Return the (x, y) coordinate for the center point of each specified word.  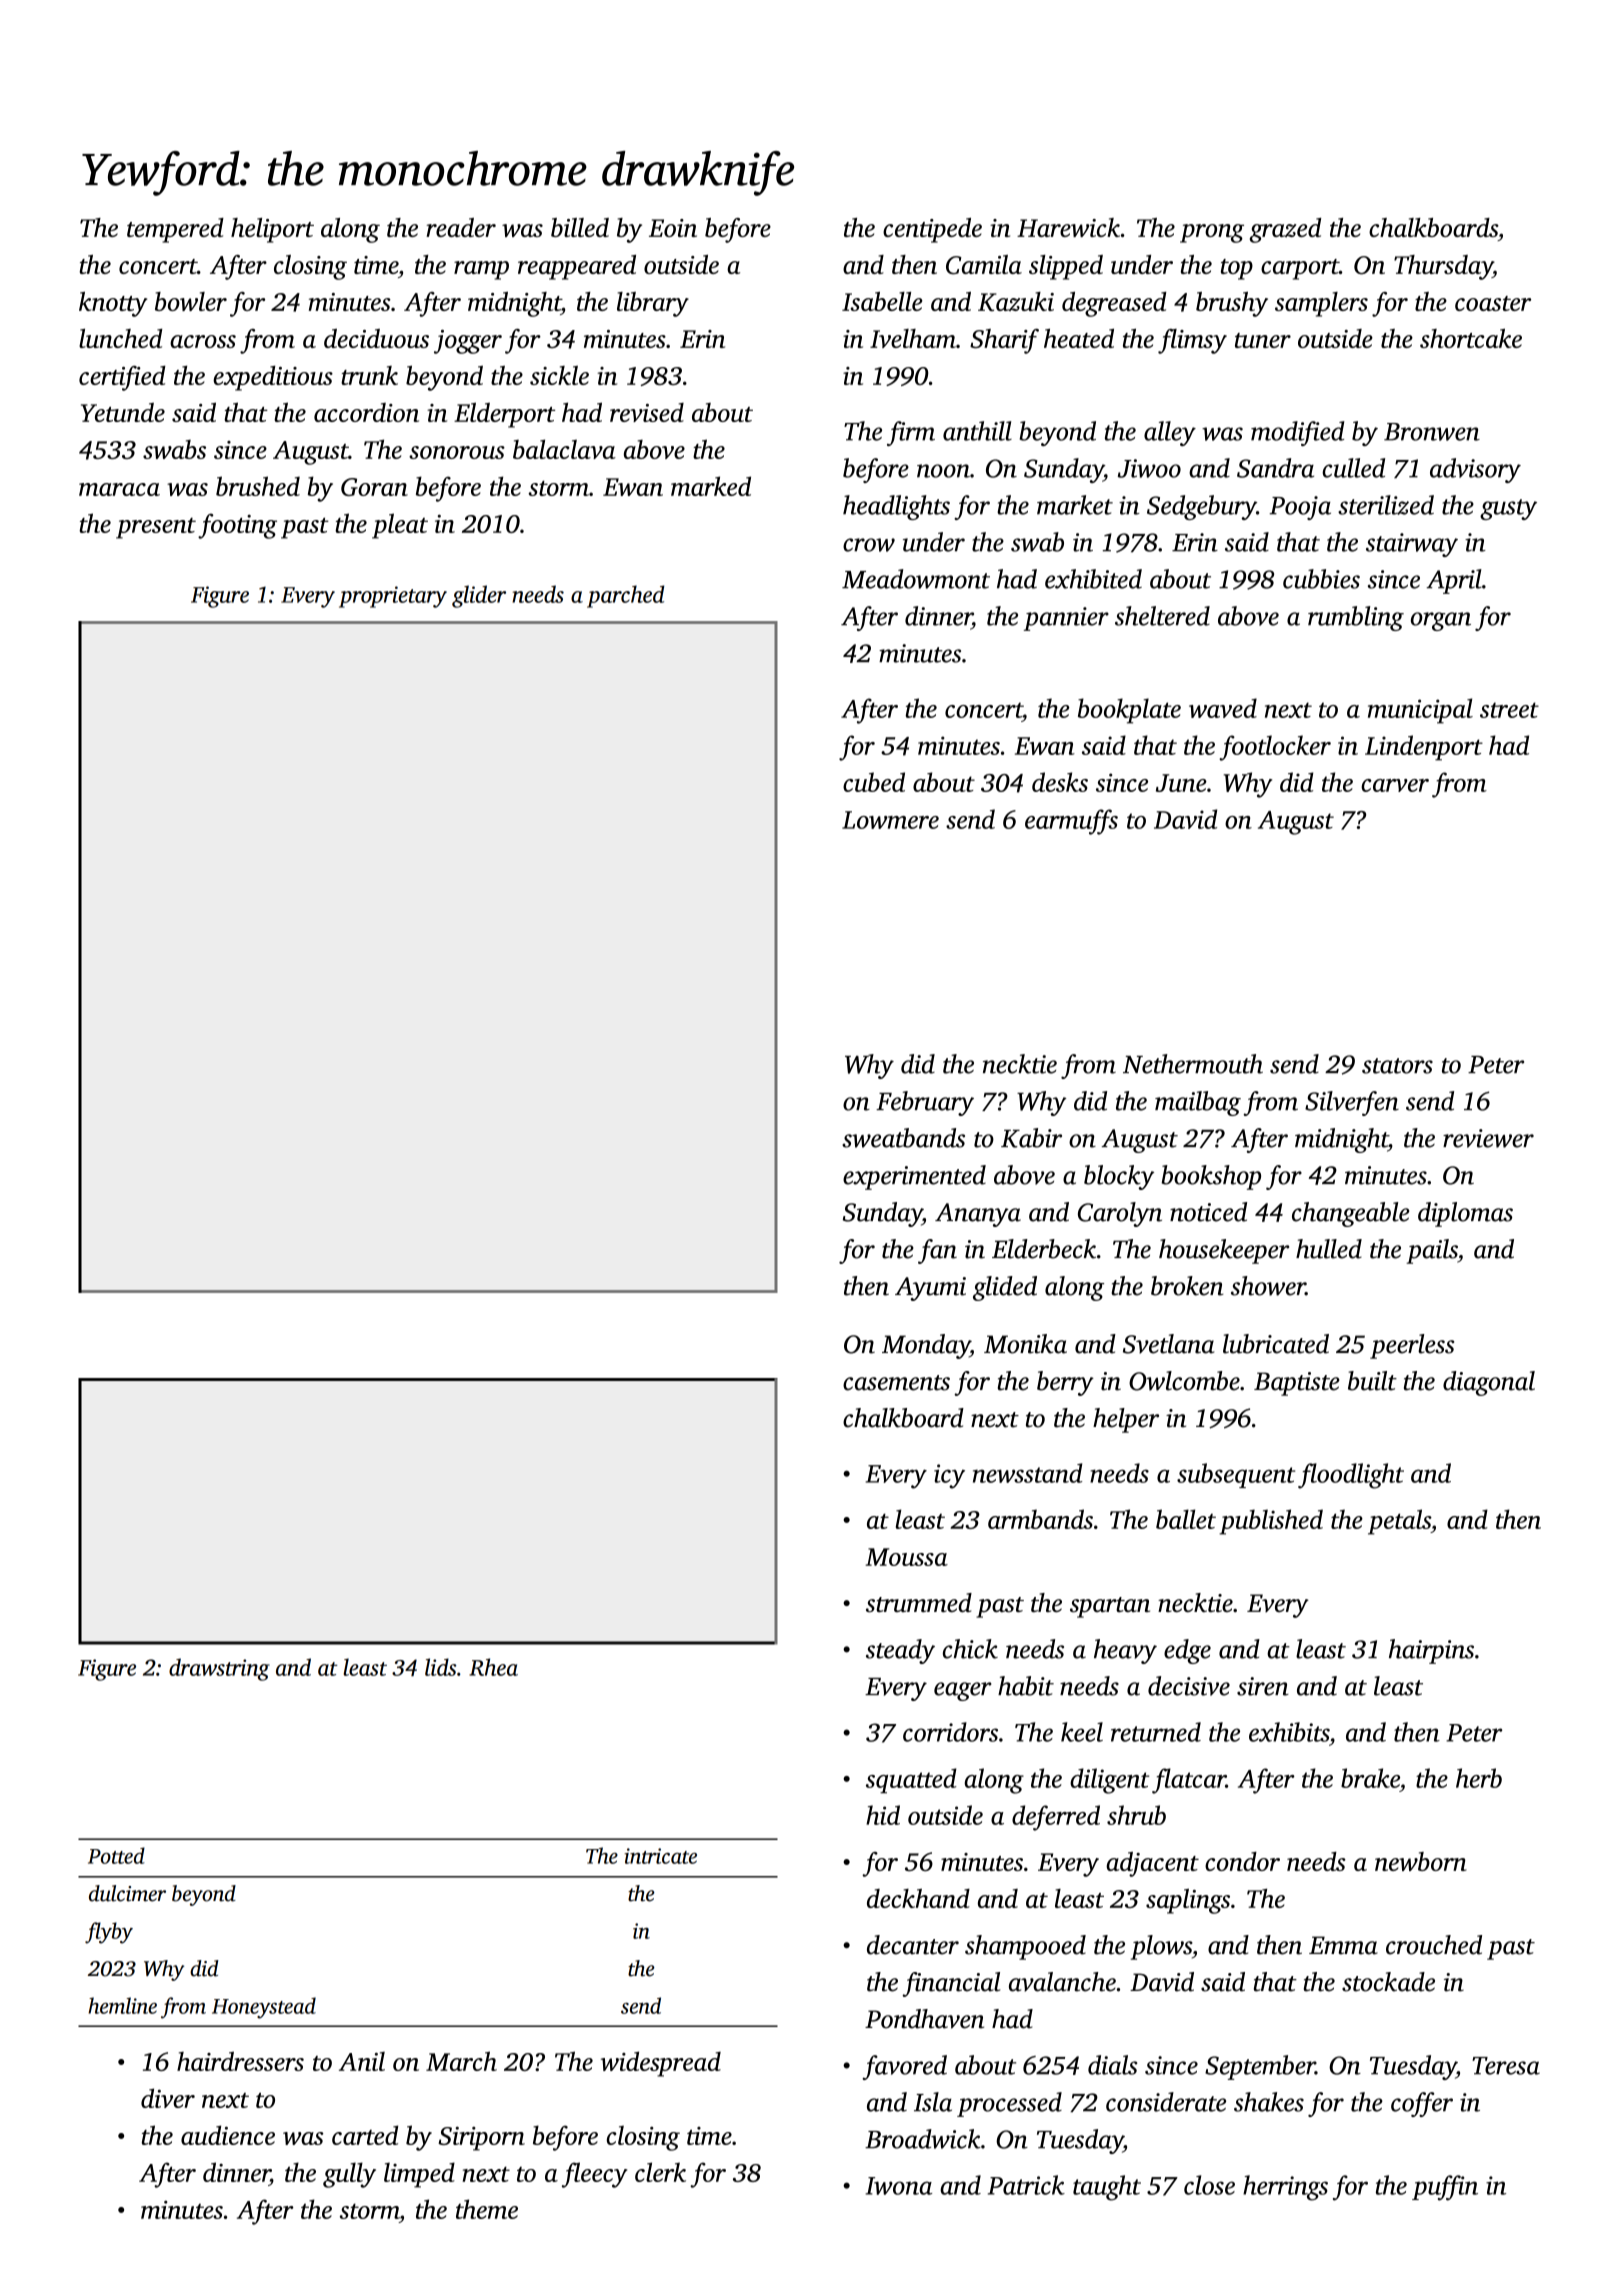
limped (419, 2175)
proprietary (393, 597)
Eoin (673, 228)
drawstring (219, 1669)
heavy (1125, 1651)
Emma (1343, 1945)
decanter (913, 1945)
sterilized (1386, 505)
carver (1395, 785)
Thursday (1443, 267)
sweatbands (903, 1138)
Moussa (907, 1557)
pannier (1066, 619)
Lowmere (890, 820)
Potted (116, 1855)
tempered (175, 230)
